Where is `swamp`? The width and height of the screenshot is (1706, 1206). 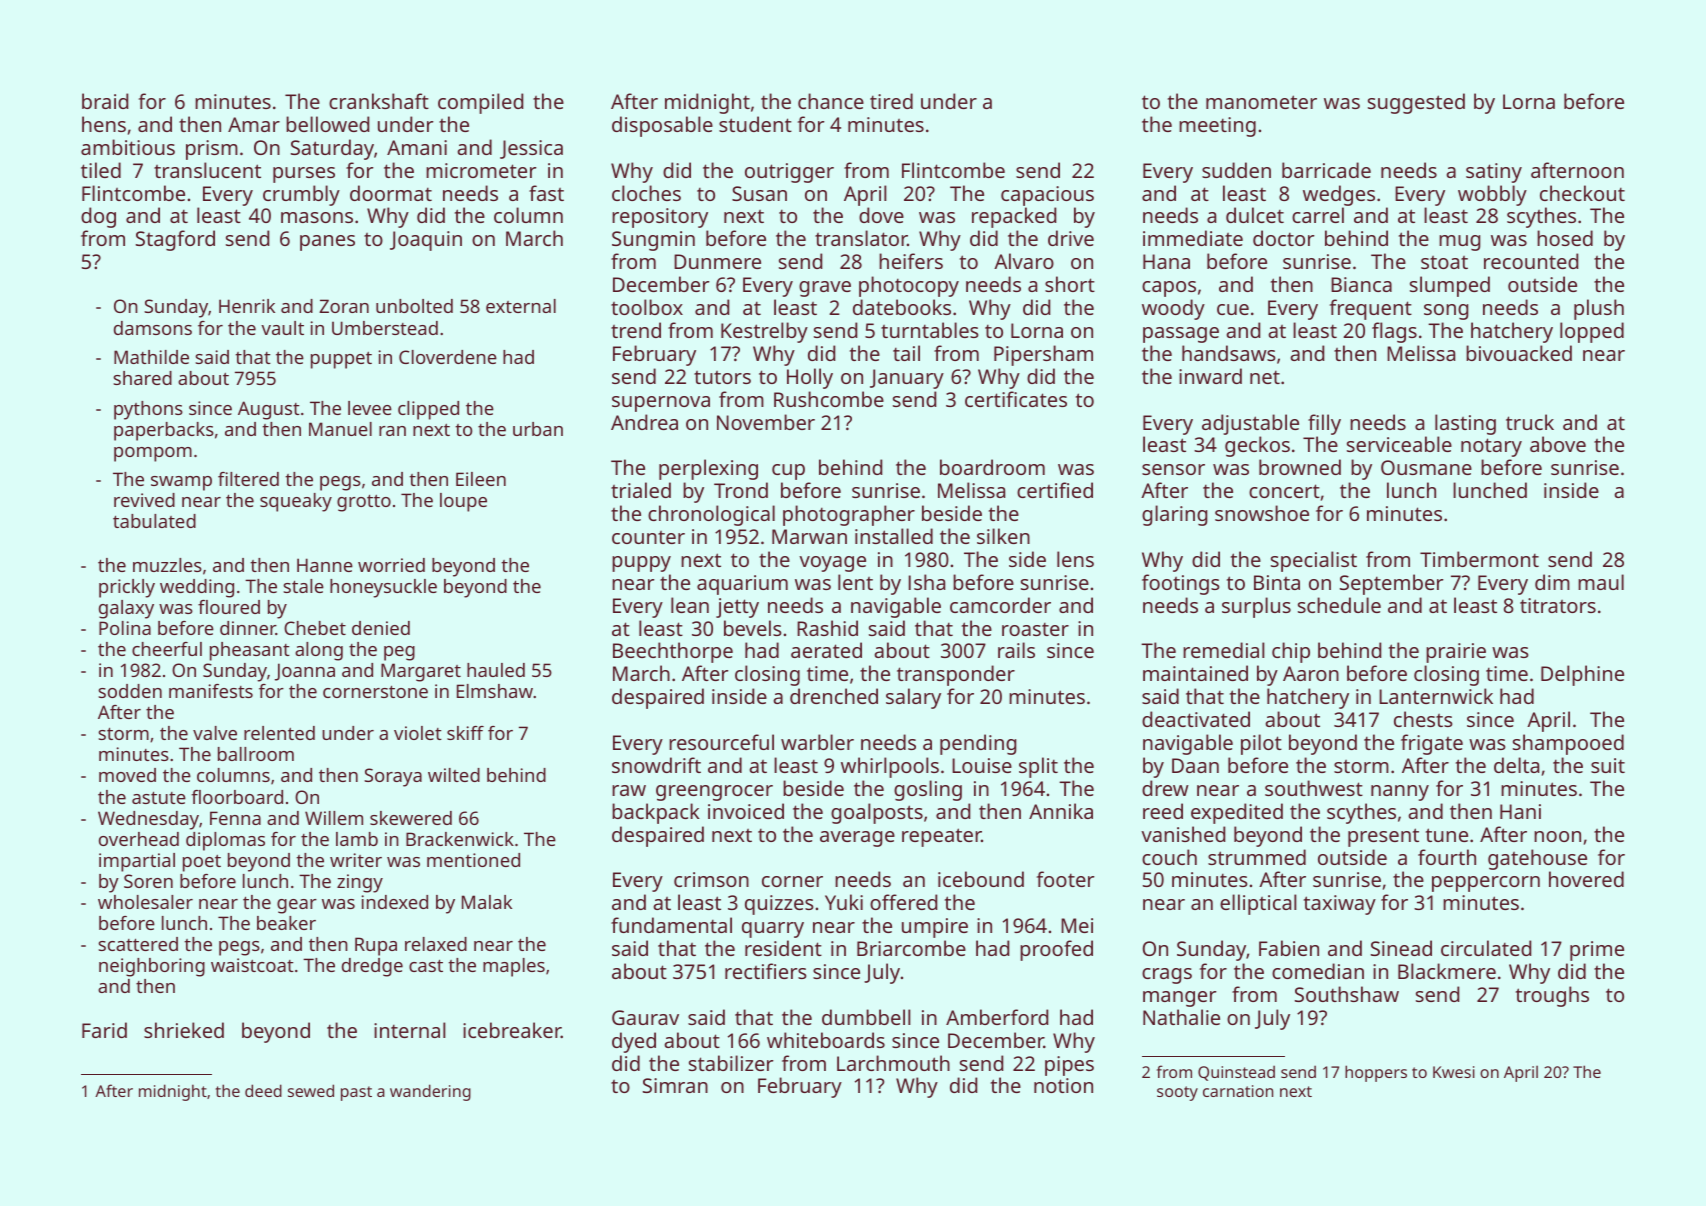 swamp is located at coordinates (181, 483).
